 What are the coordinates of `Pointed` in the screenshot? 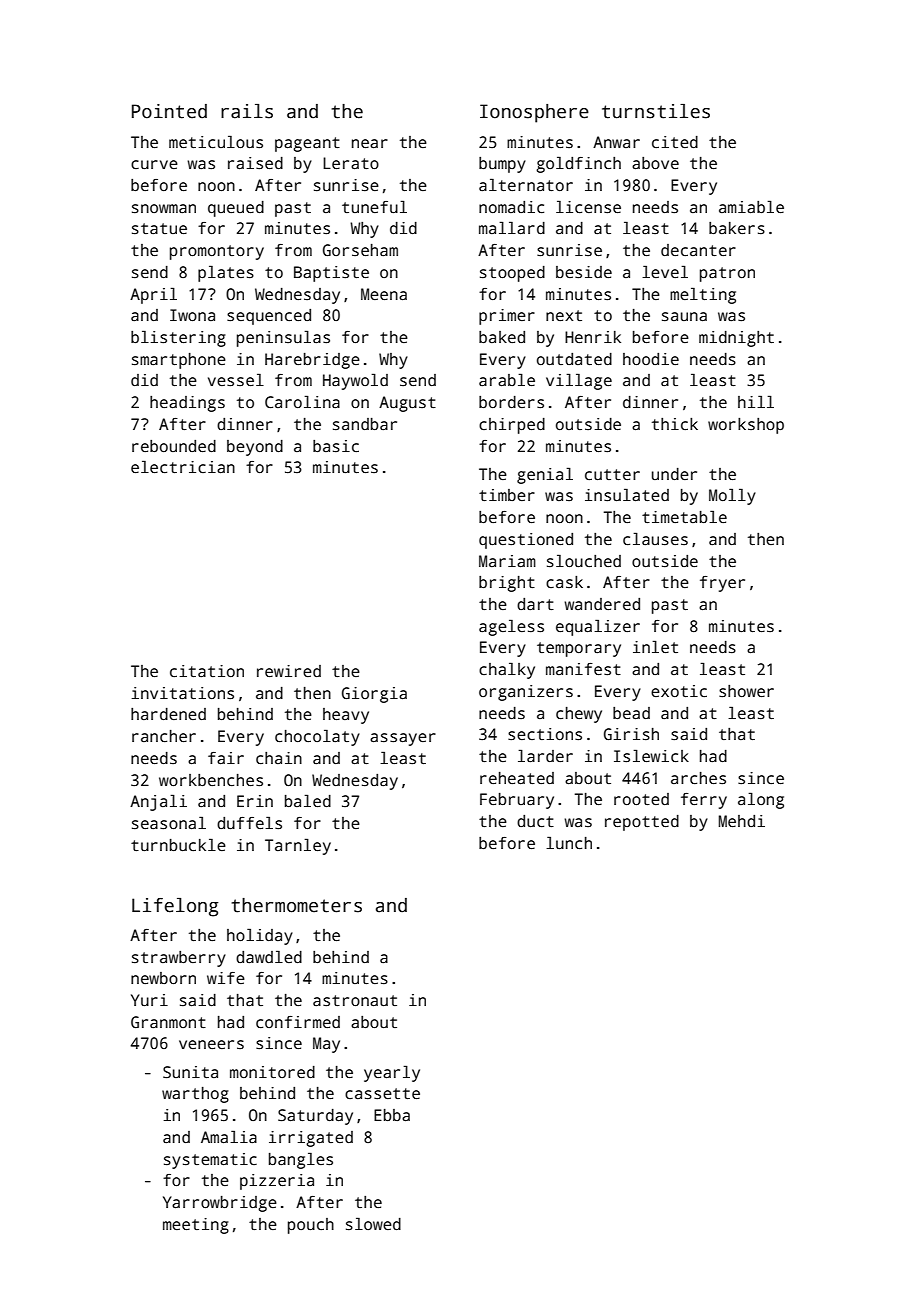 It's located at (169, 111).
